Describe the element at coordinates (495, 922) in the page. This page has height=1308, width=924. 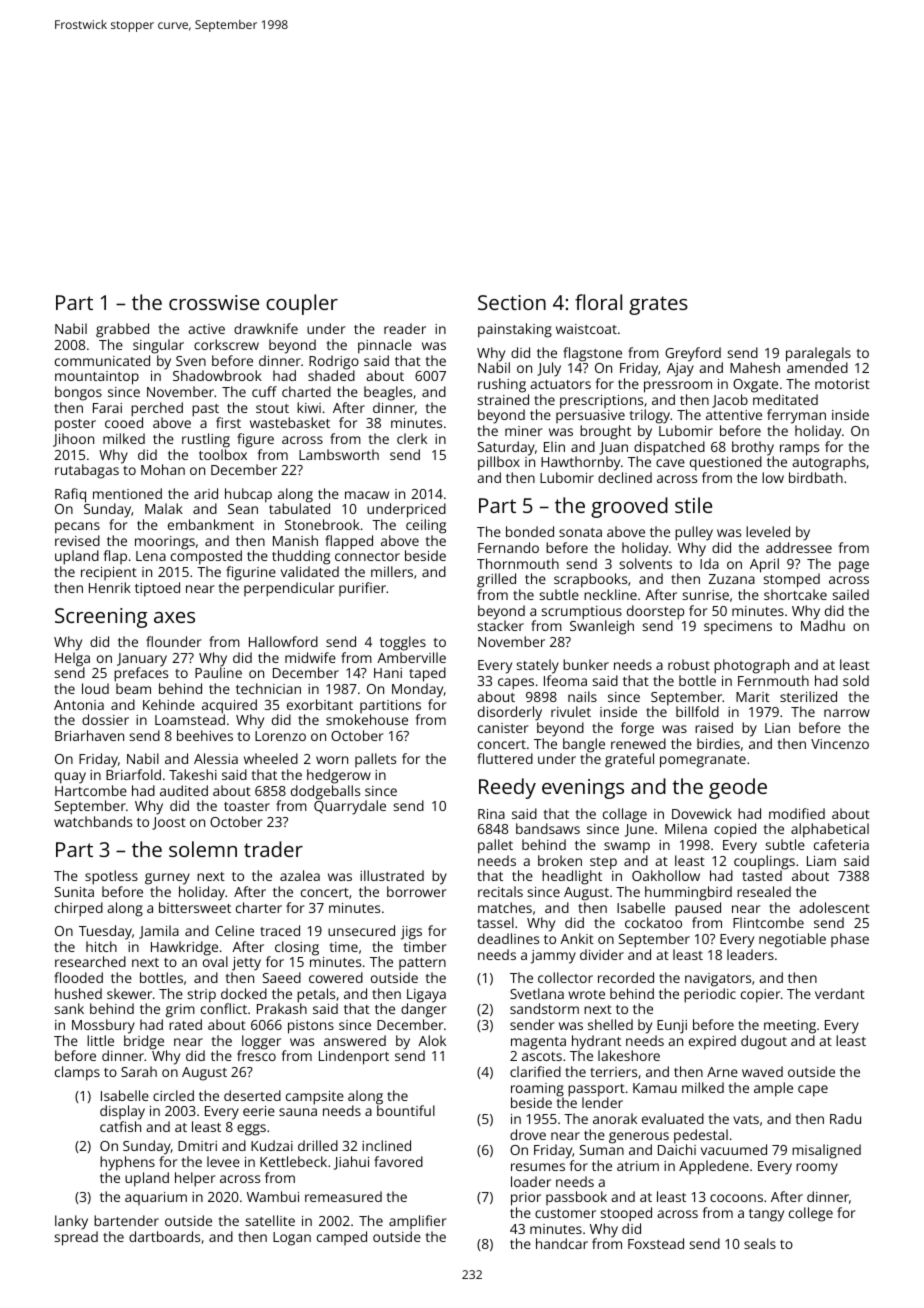
I see `tassel` at that location.
